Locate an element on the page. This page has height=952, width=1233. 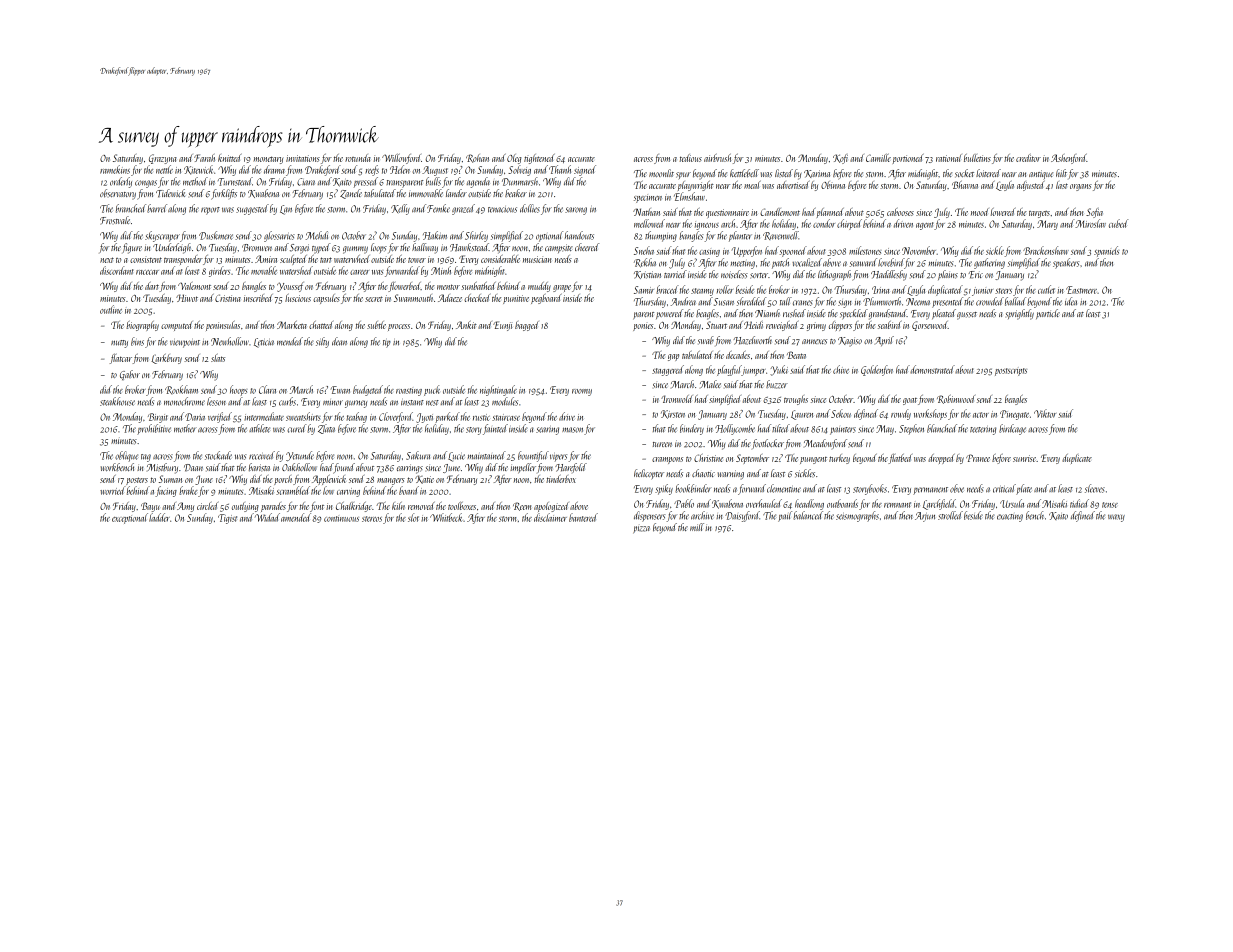
tinderbox is located at coordinates (561, 479).
